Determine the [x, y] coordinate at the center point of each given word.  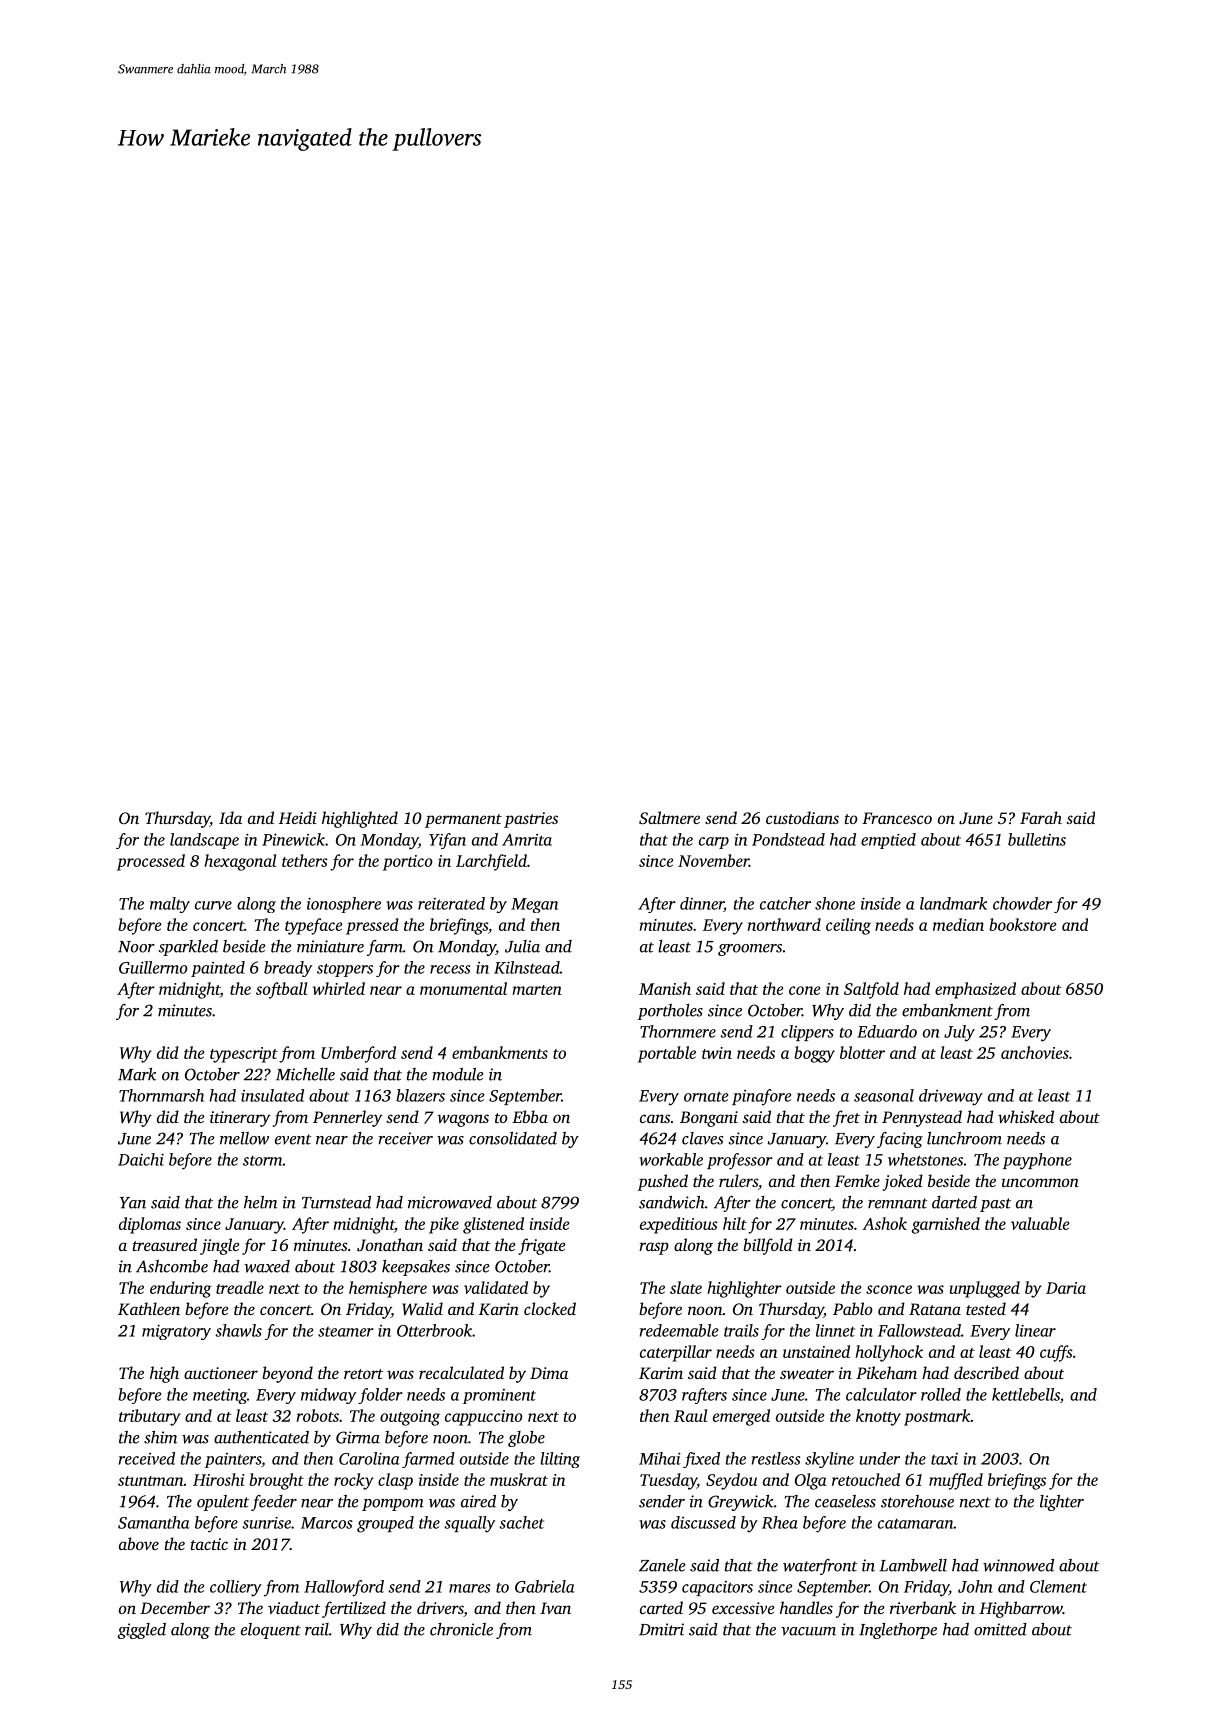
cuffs [1056, 1353]
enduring [181, 1289]
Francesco [897, 818]
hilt [735, 1223]
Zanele [662, 1565]
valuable [1040, 1223]
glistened [493, 1225]
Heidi [298, 817]
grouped [385, 1524]
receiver [405, 1138]
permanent [463, 821]
